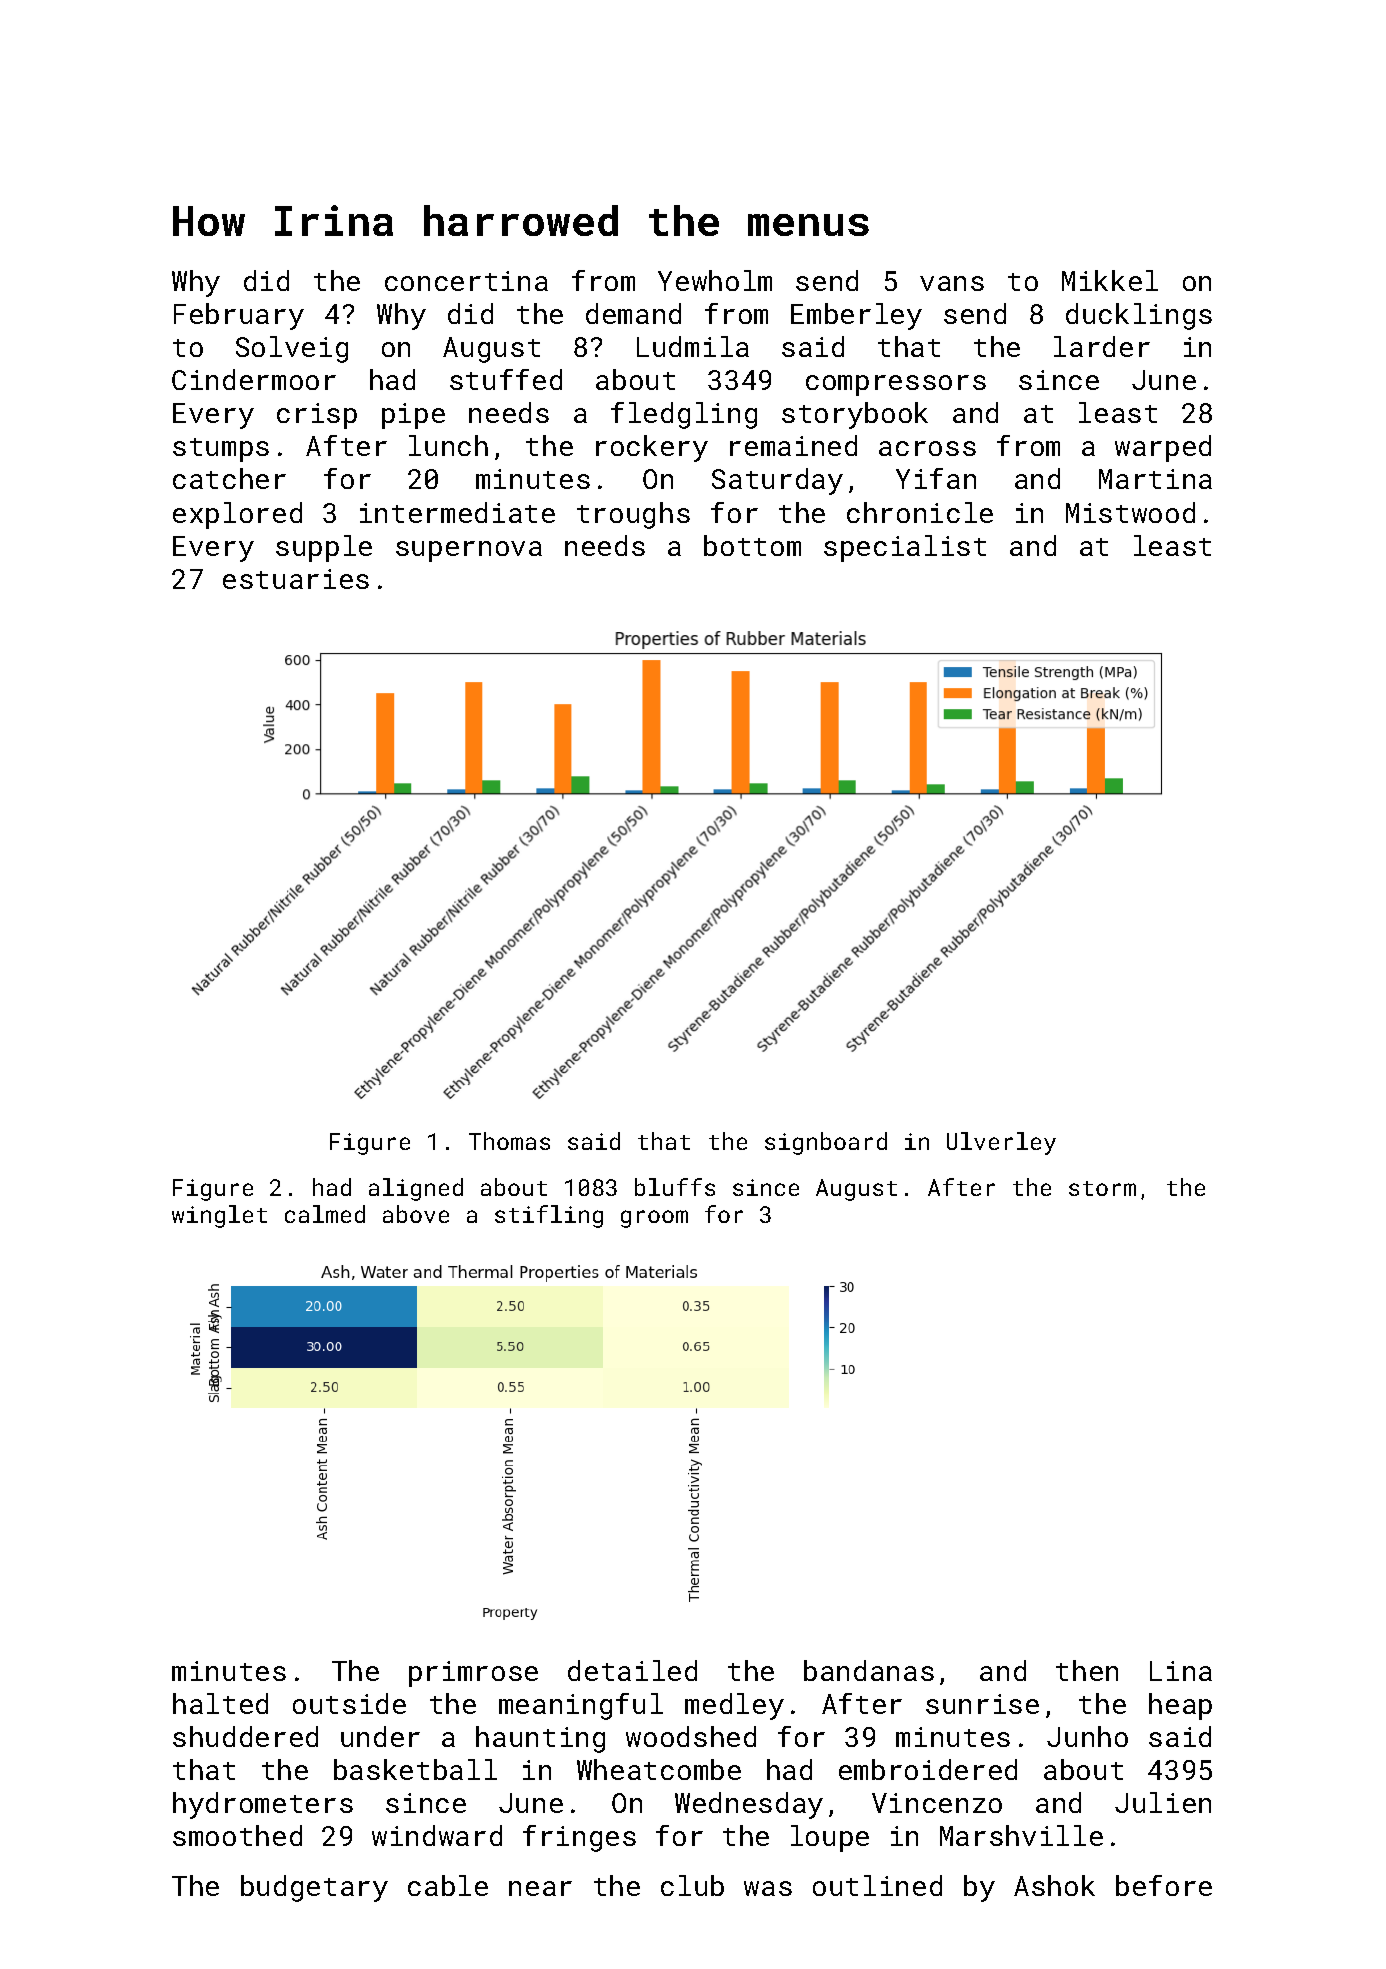 This screenshot has width=1386, height=1969. Describe the element at coordinates (469, 551) in the screenshot. I see `supernova` at that location.
